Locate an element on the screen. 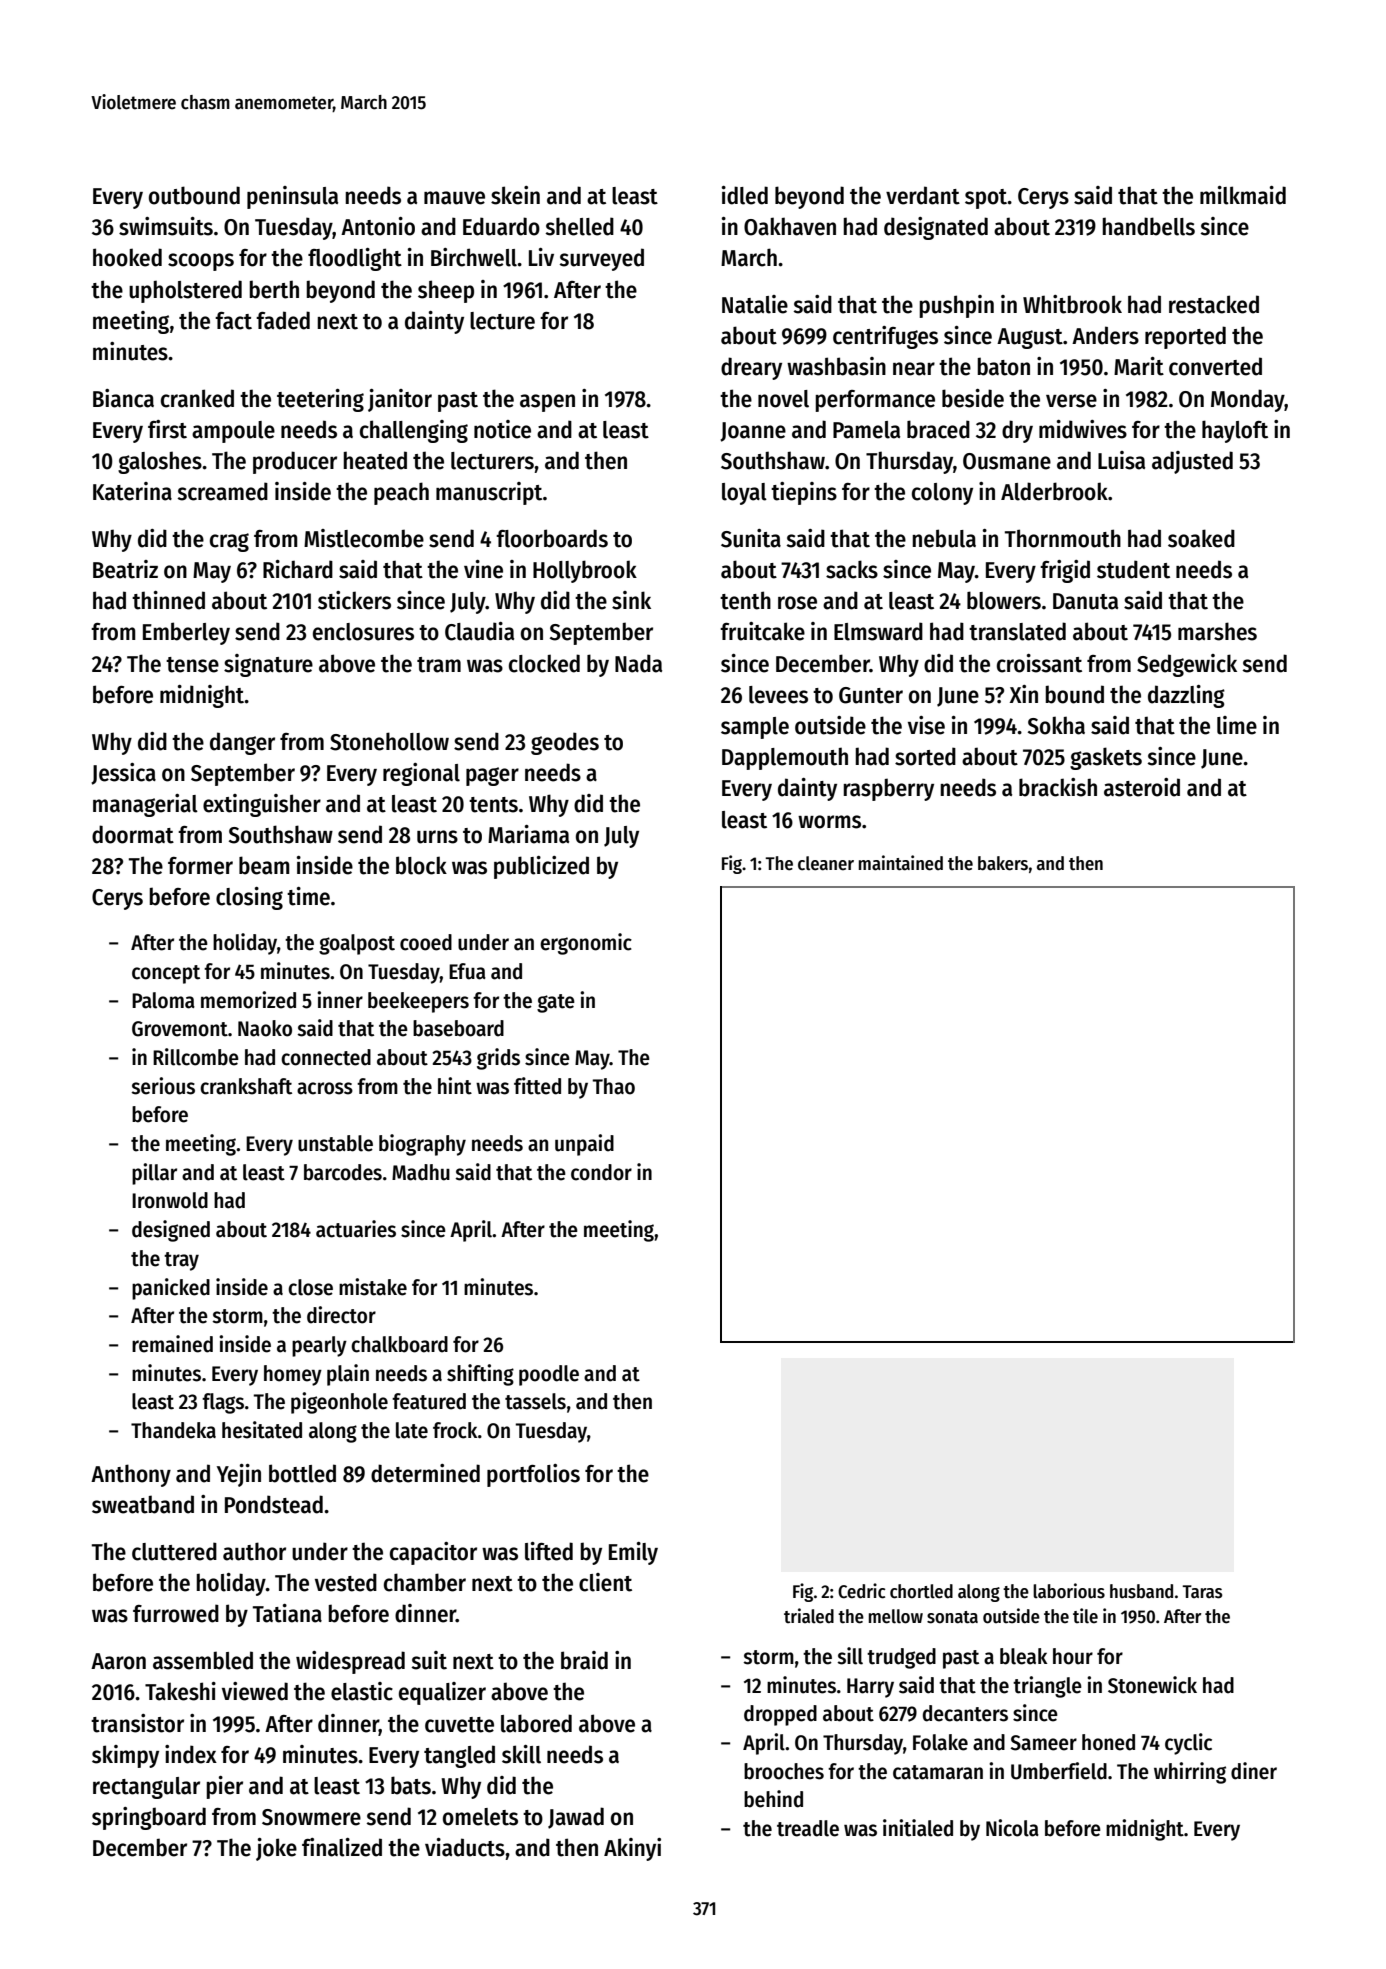 Image resolution: width=1386 pixels, height=1969 pixels. crankshaft is located at coordinates (246, 1086).
